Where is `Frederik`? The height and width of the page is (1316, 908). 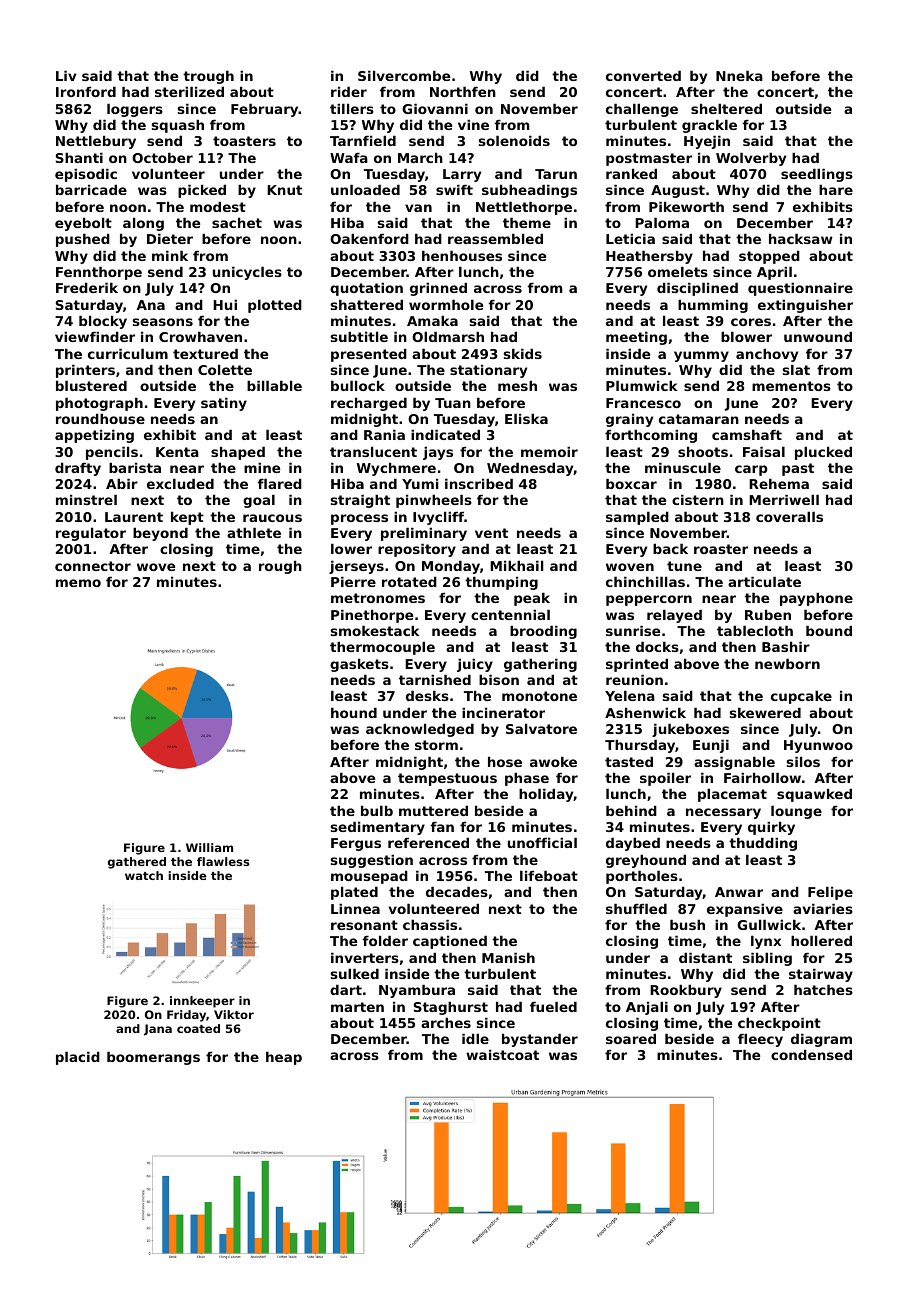
Frederik is located at coordinates (87, 287).
